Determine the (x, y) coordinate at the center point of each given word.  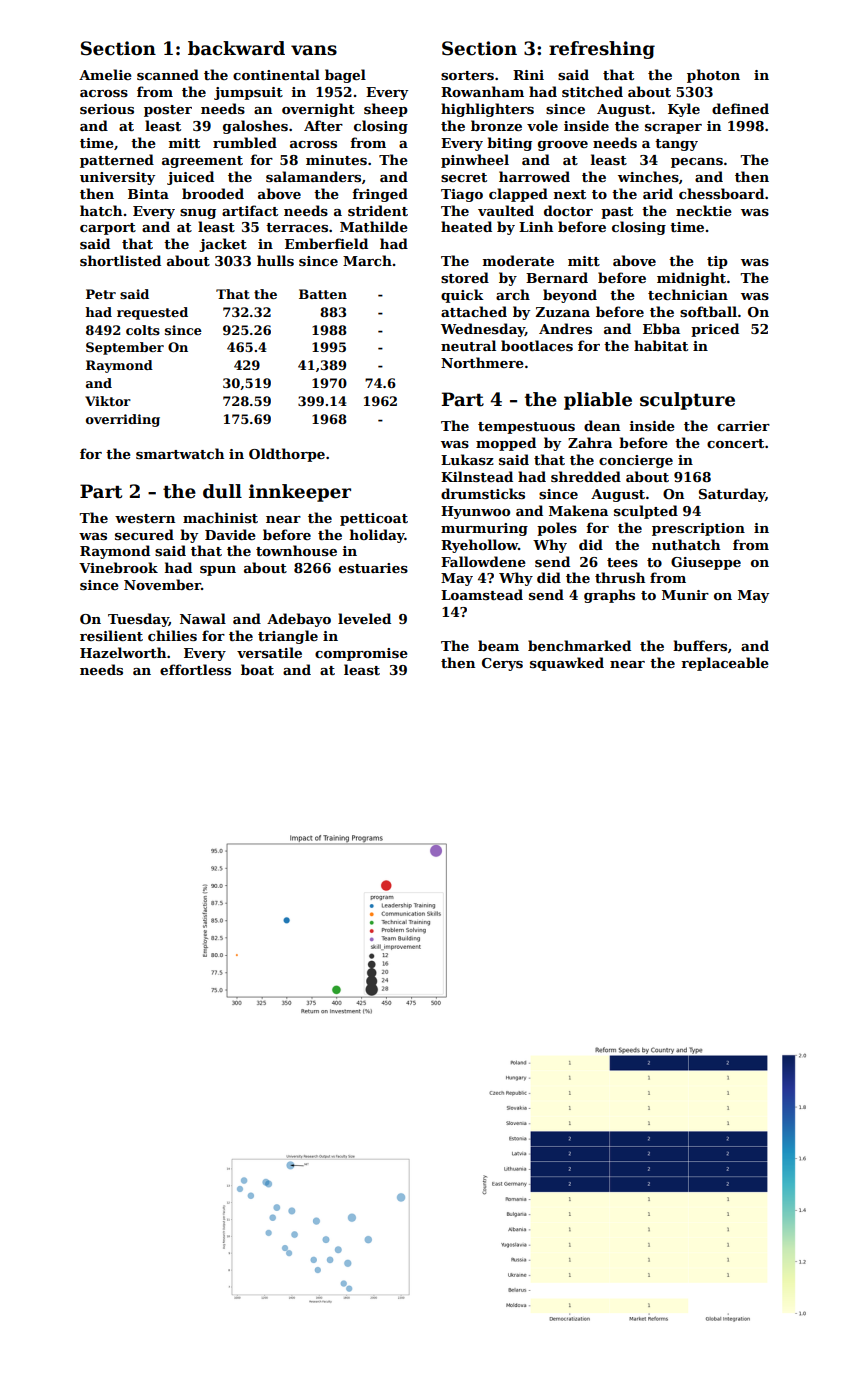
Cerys (502, 664)
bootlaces (537, 345)
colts (143, 330)
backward (236, 48)
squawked (567, 664)
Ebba (661, 328)
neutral (468, 345)
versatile (269, 652)
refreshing (602, 50)
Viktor (108, 401)
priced (715, 330)
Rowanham (482, 91)
